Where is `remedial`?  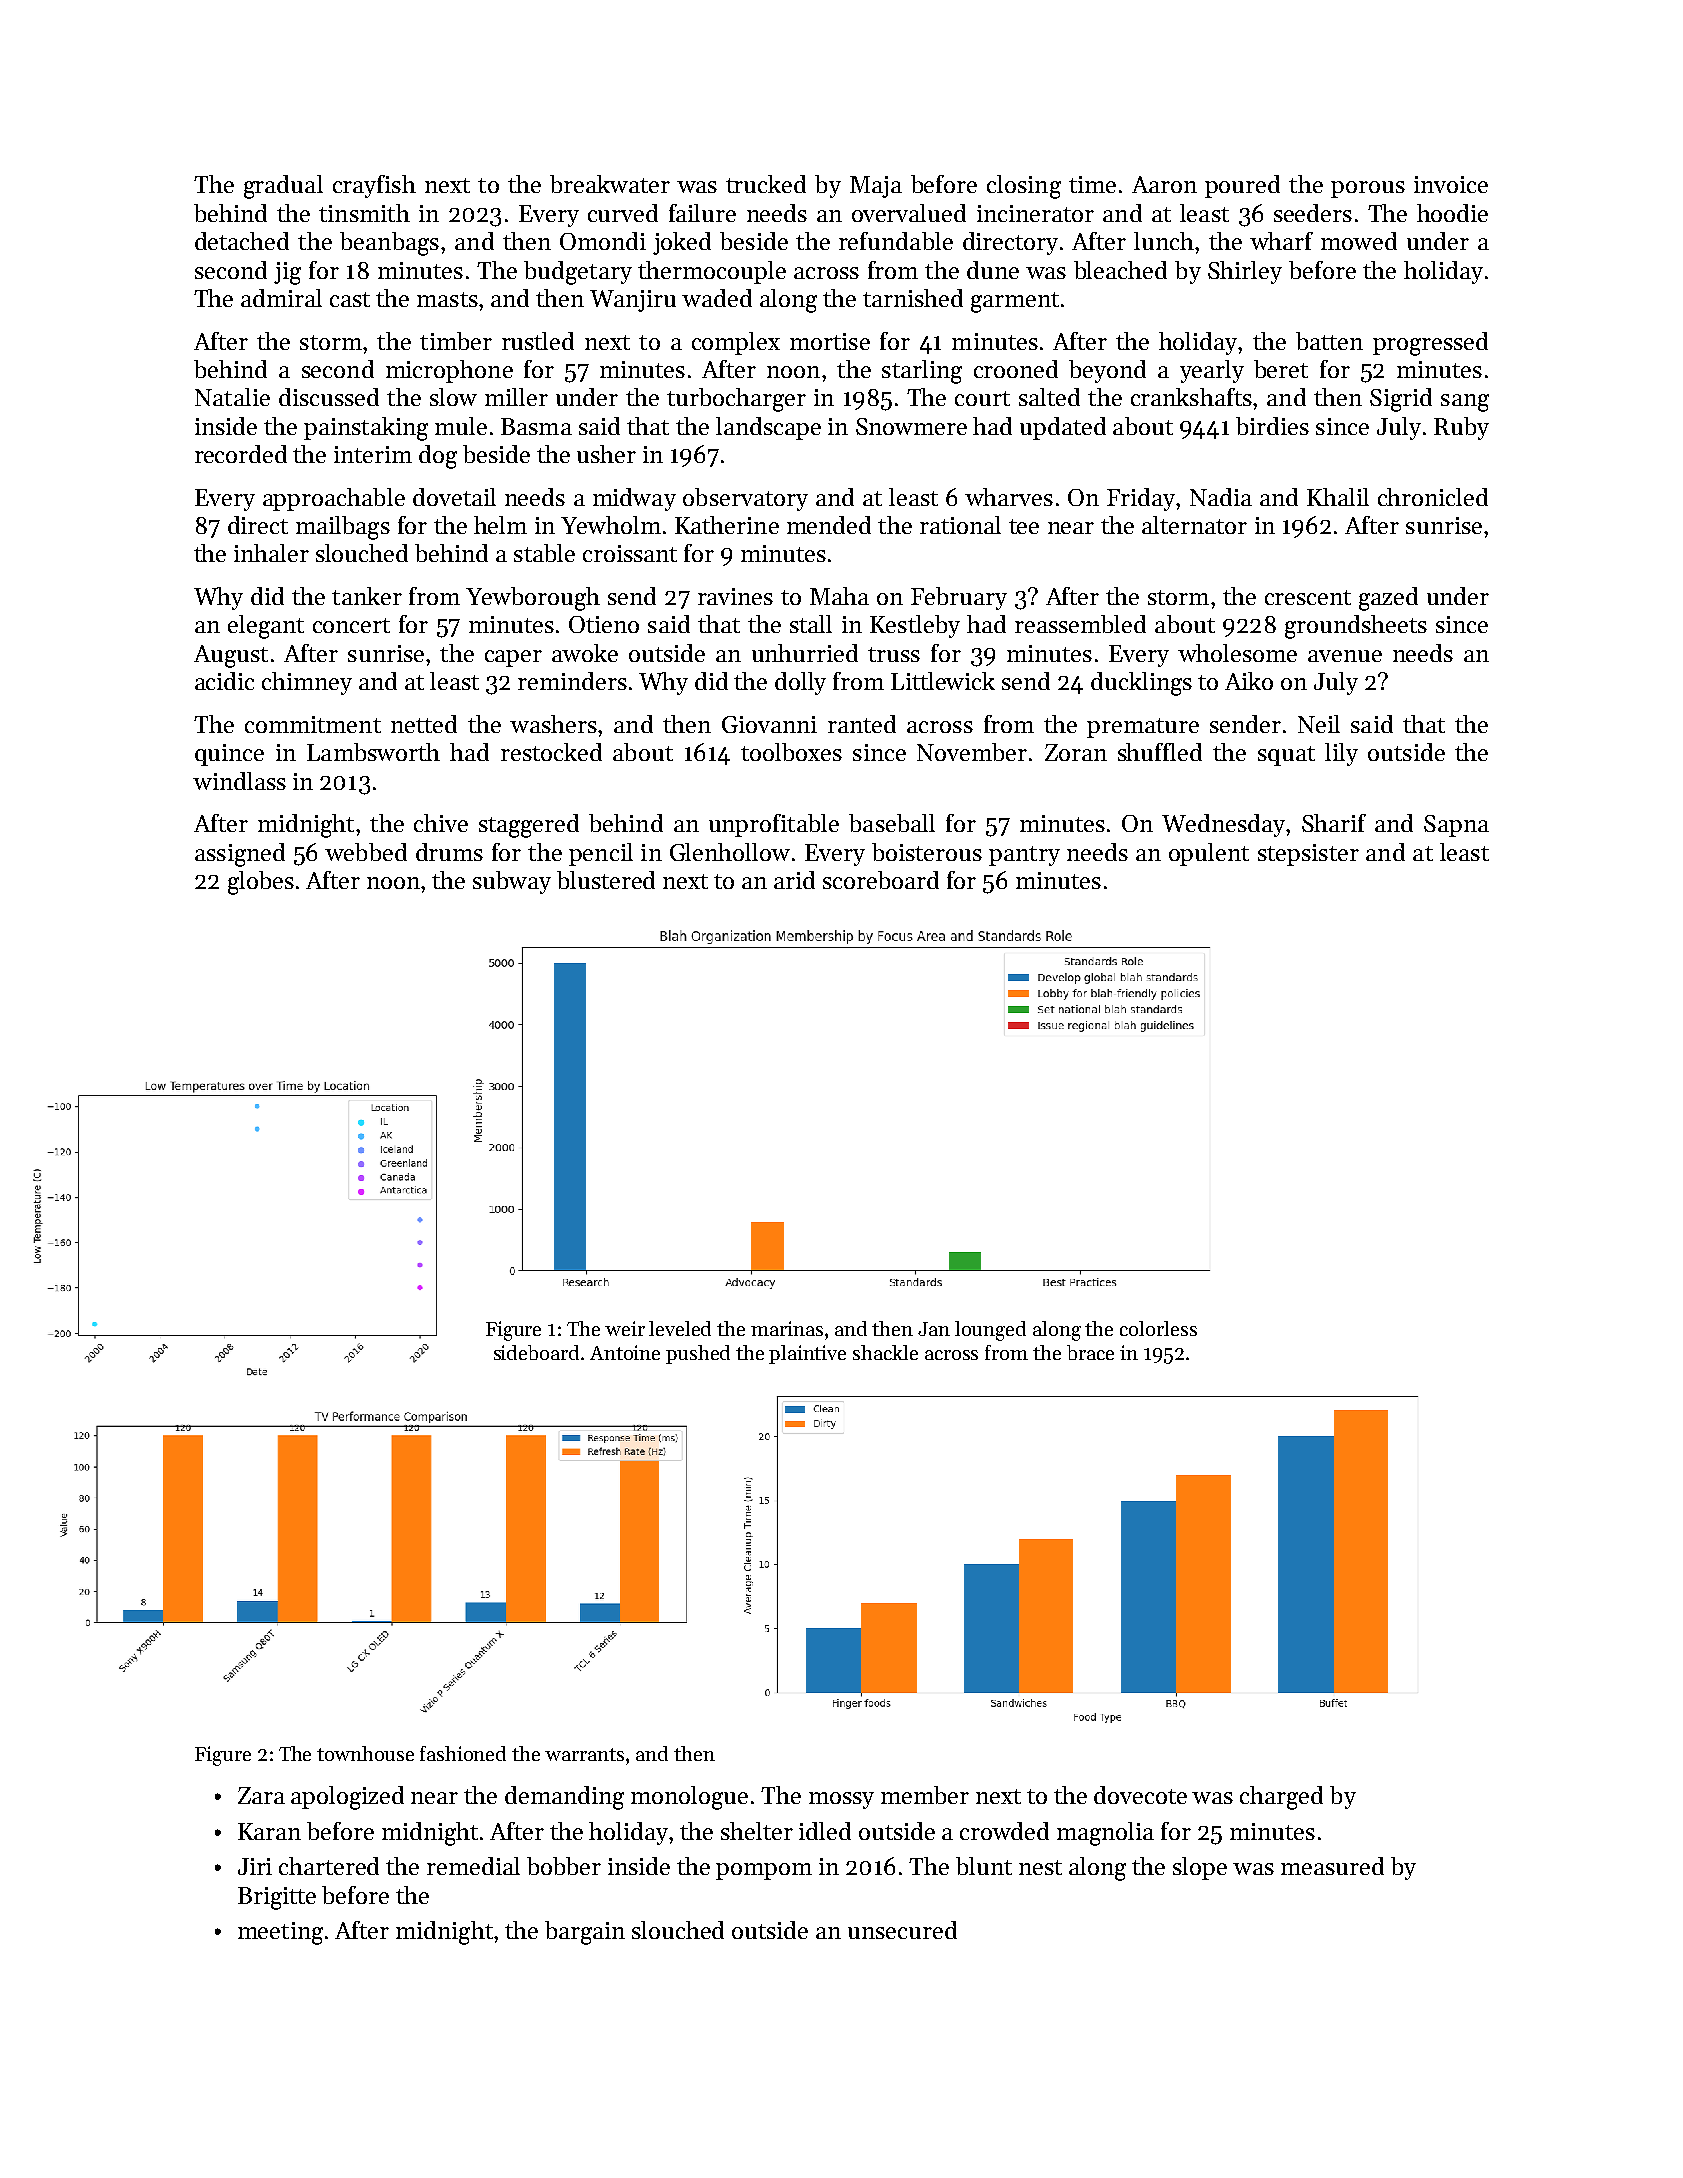 remedial is located at coordinates (473, 1866).
